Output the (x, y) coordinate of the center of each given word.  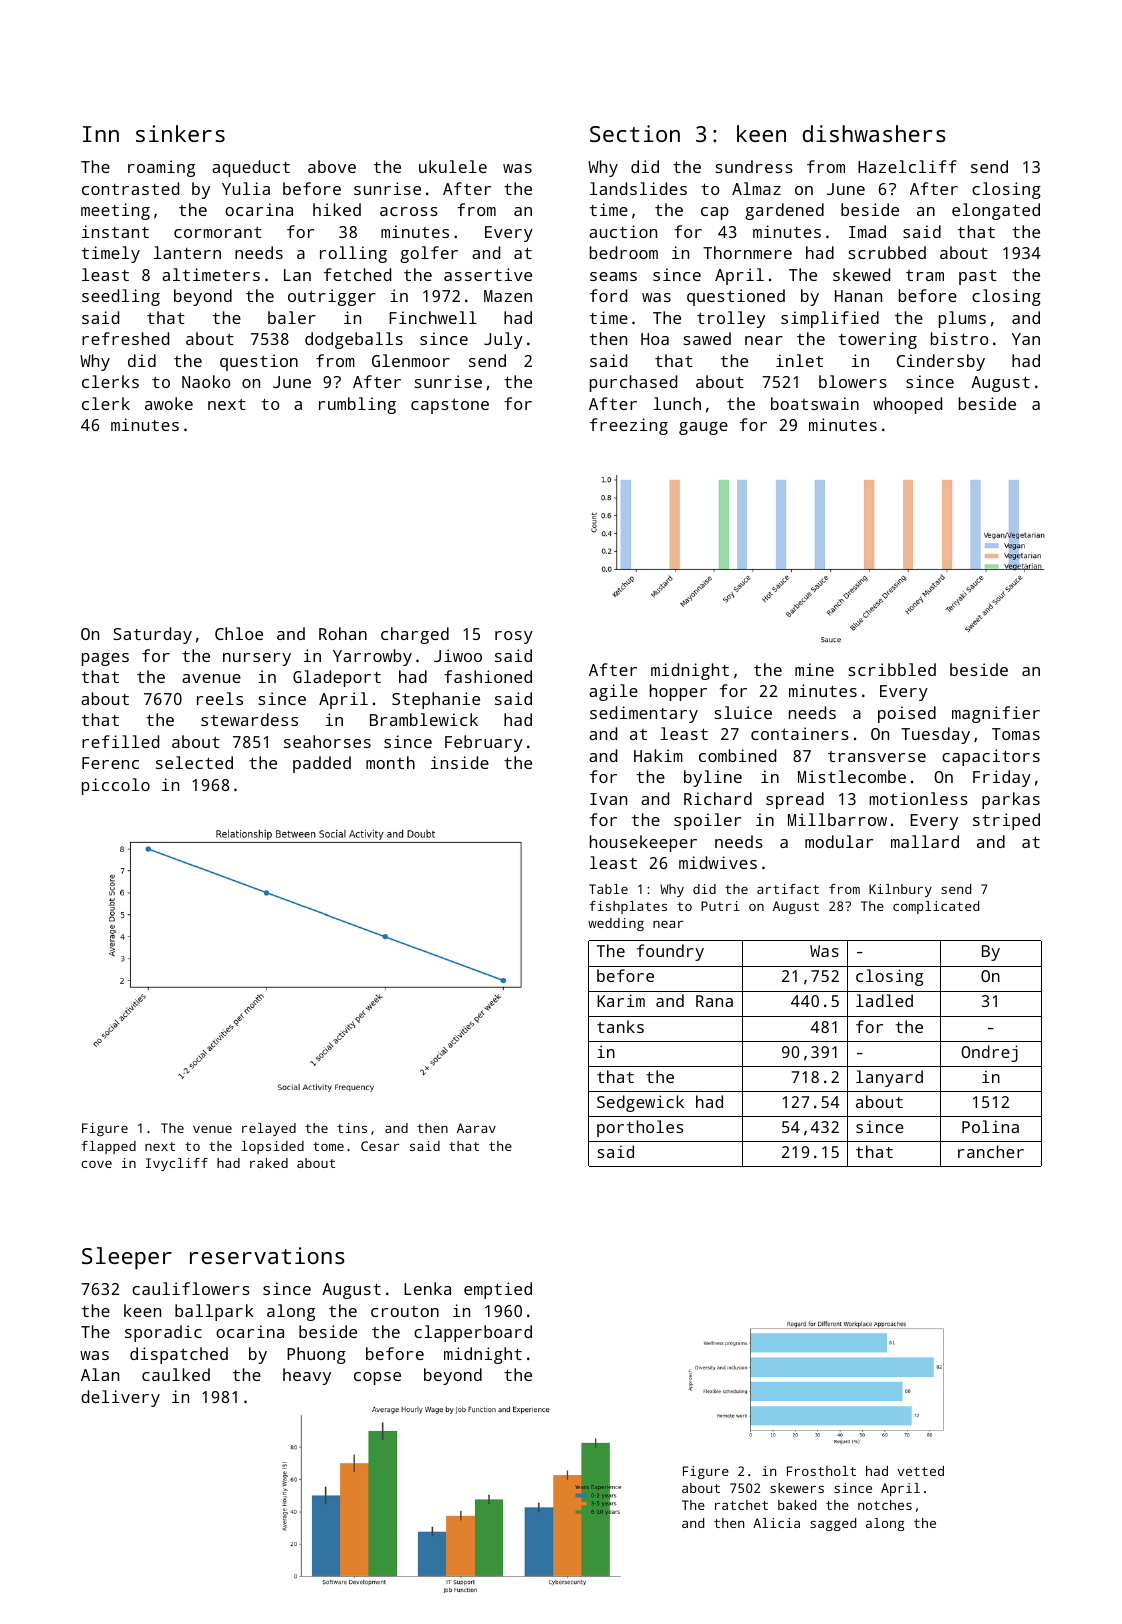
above (332, 166)
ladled (884, 1000)
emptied (498, 1290)
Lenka (427, 1288)
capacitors (991, 757)
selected (194, 762)
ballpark (214, 1312)
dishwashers (874, 133)
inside (460, 762)
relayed (269, 1129)
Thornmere (747, 252)
